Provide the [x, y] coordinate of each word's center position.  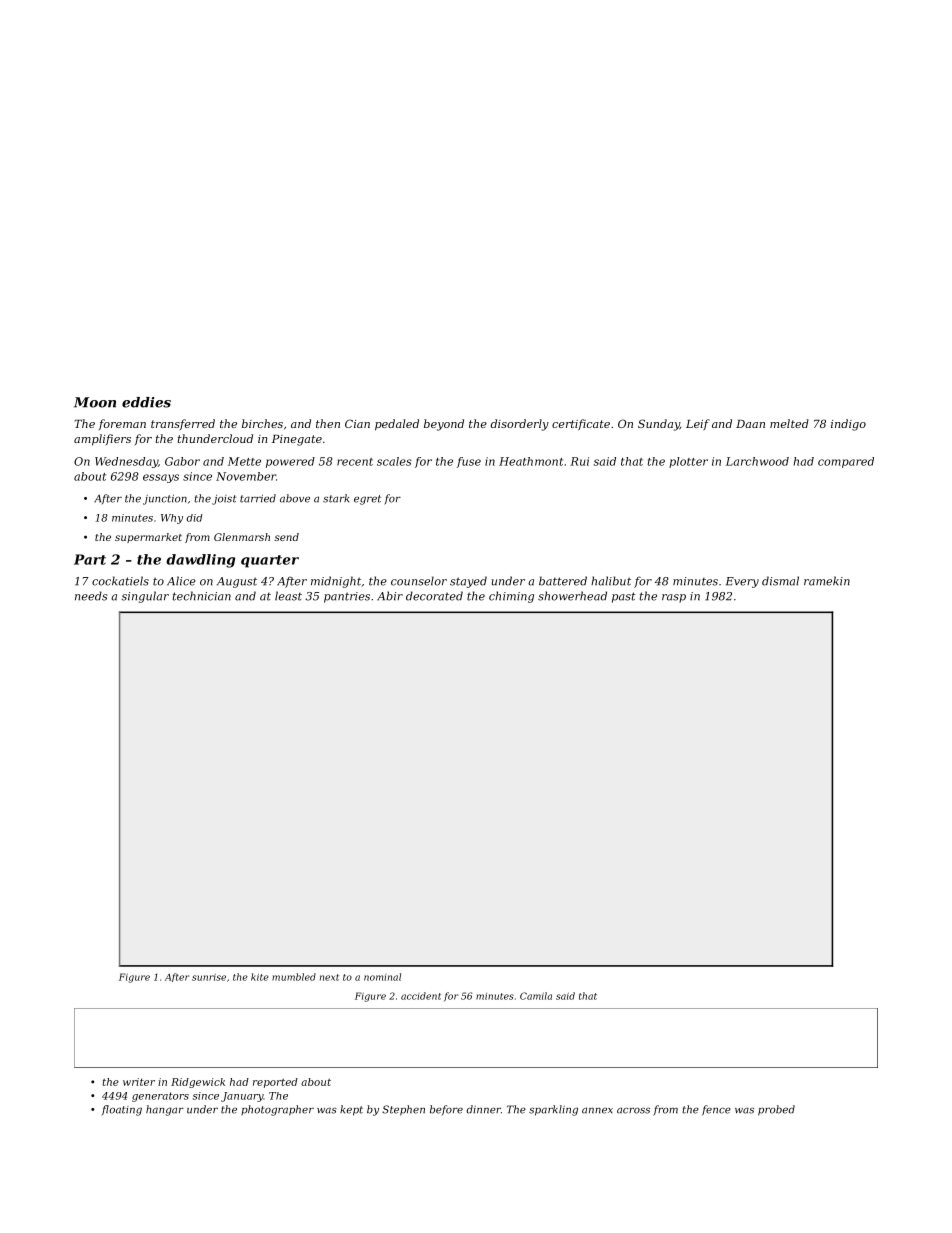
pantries [347, 597]
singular [145, 597]
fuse [469, 462]
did [194, 518]
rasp [674, 598]
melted [789, 423]
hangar [165, 1110]
